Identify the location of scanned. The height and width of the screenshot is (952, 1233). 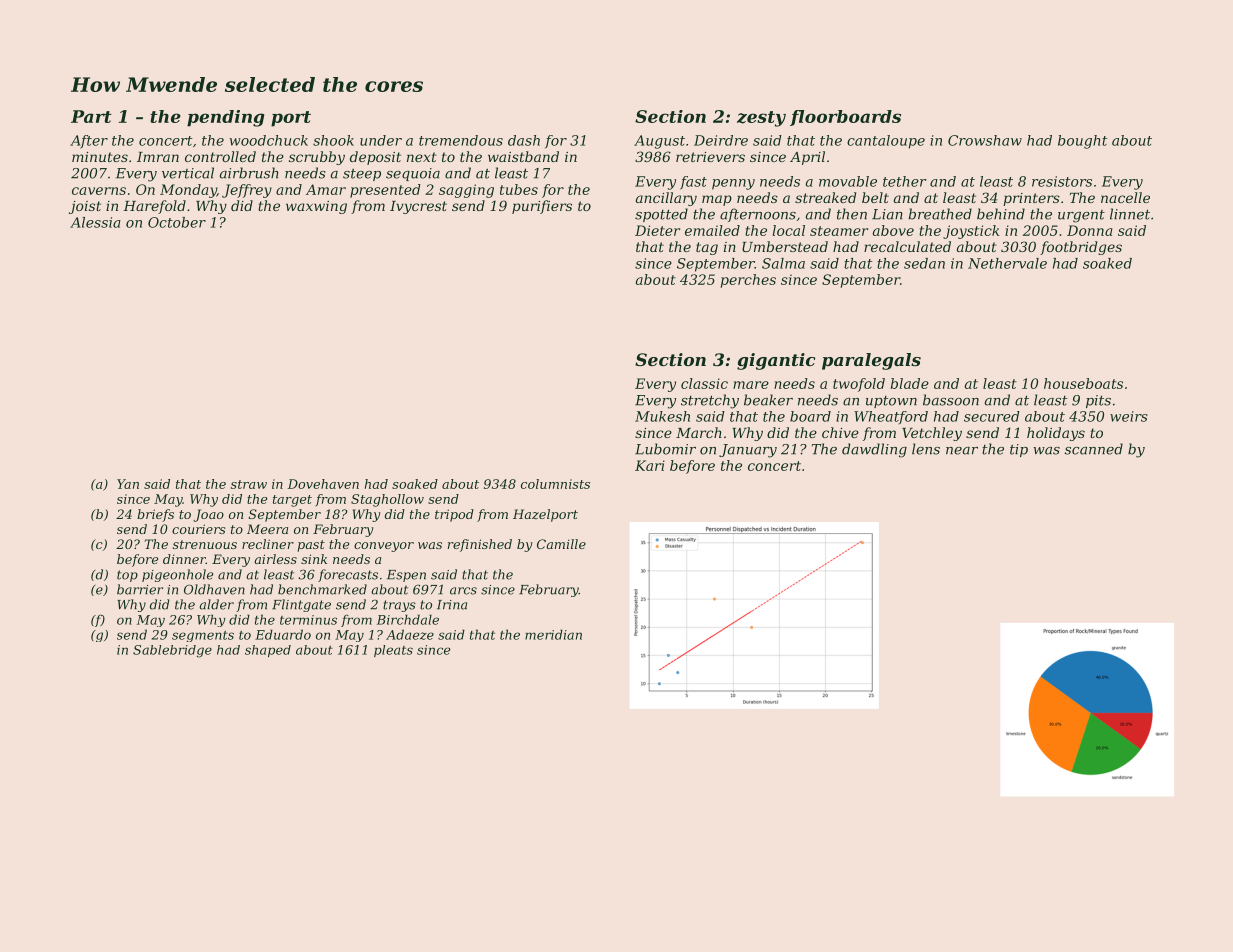
(1094, 449).
